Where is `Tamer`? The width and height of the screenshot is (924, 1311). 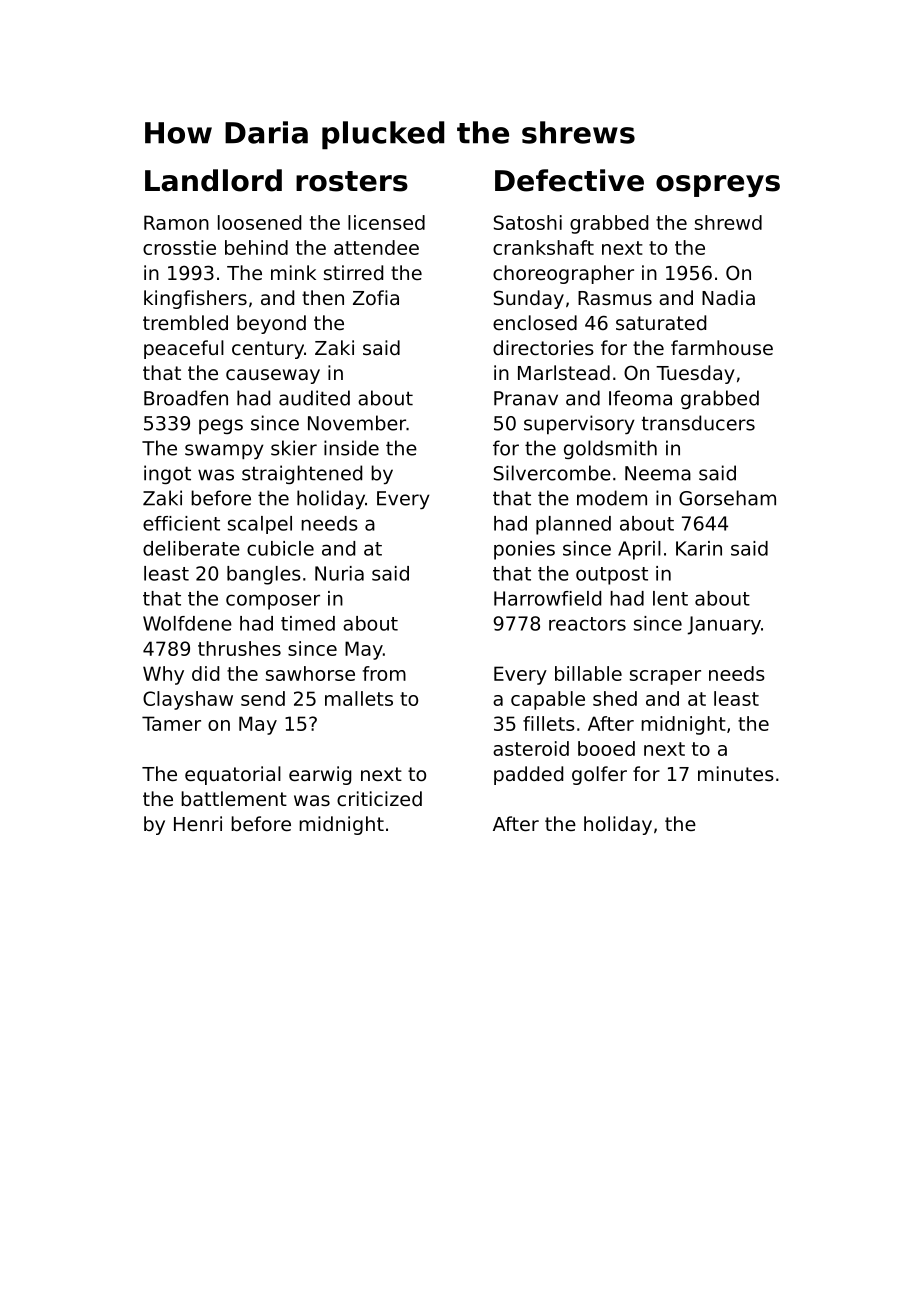
Tamer is located at coordinates (171, 723).
